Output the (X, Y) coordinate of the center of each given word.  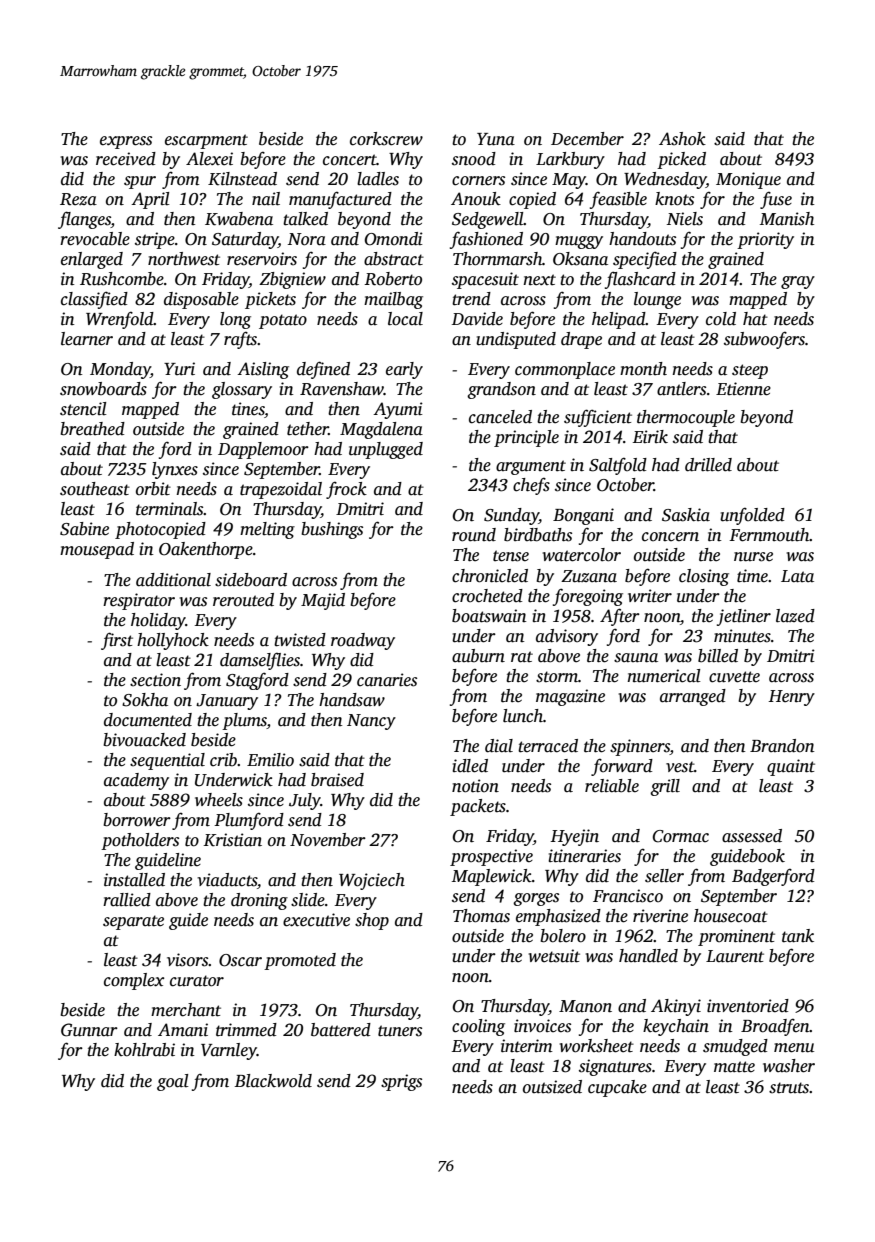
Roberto (393, 279)
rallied (127, 900)
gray (798, 282)
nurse (753, 557)
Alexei (209, 159)
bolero (563, 936)
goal (173, 1082)
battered (341, 1030)
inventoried (748, 1006)
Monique (748, 180)
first (117, 641)
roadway (363, 641)
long (235, 320)
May (569, 181)
